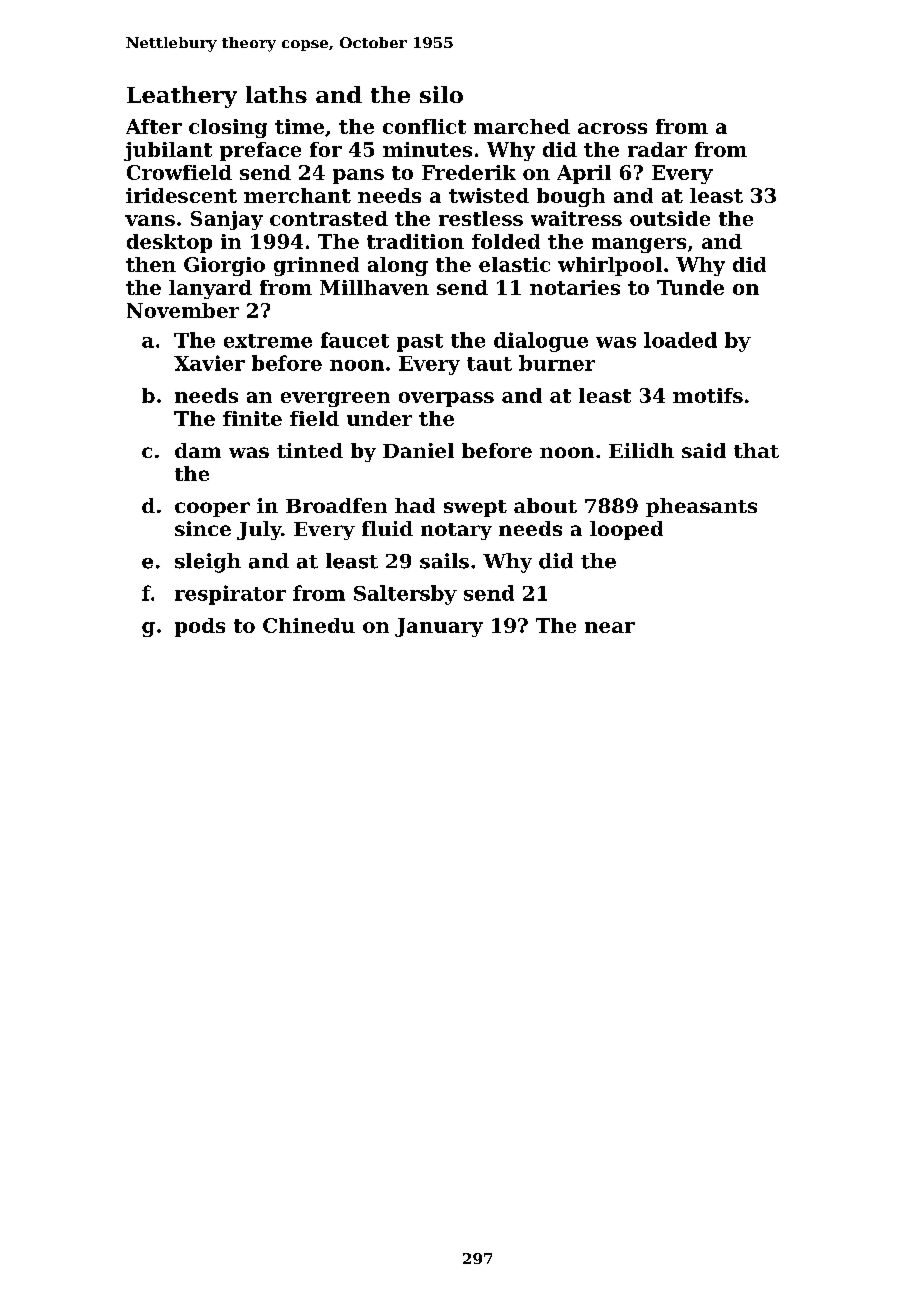 The image size is (924, 1311). I want to click on Leathery, so click(182, 97).
